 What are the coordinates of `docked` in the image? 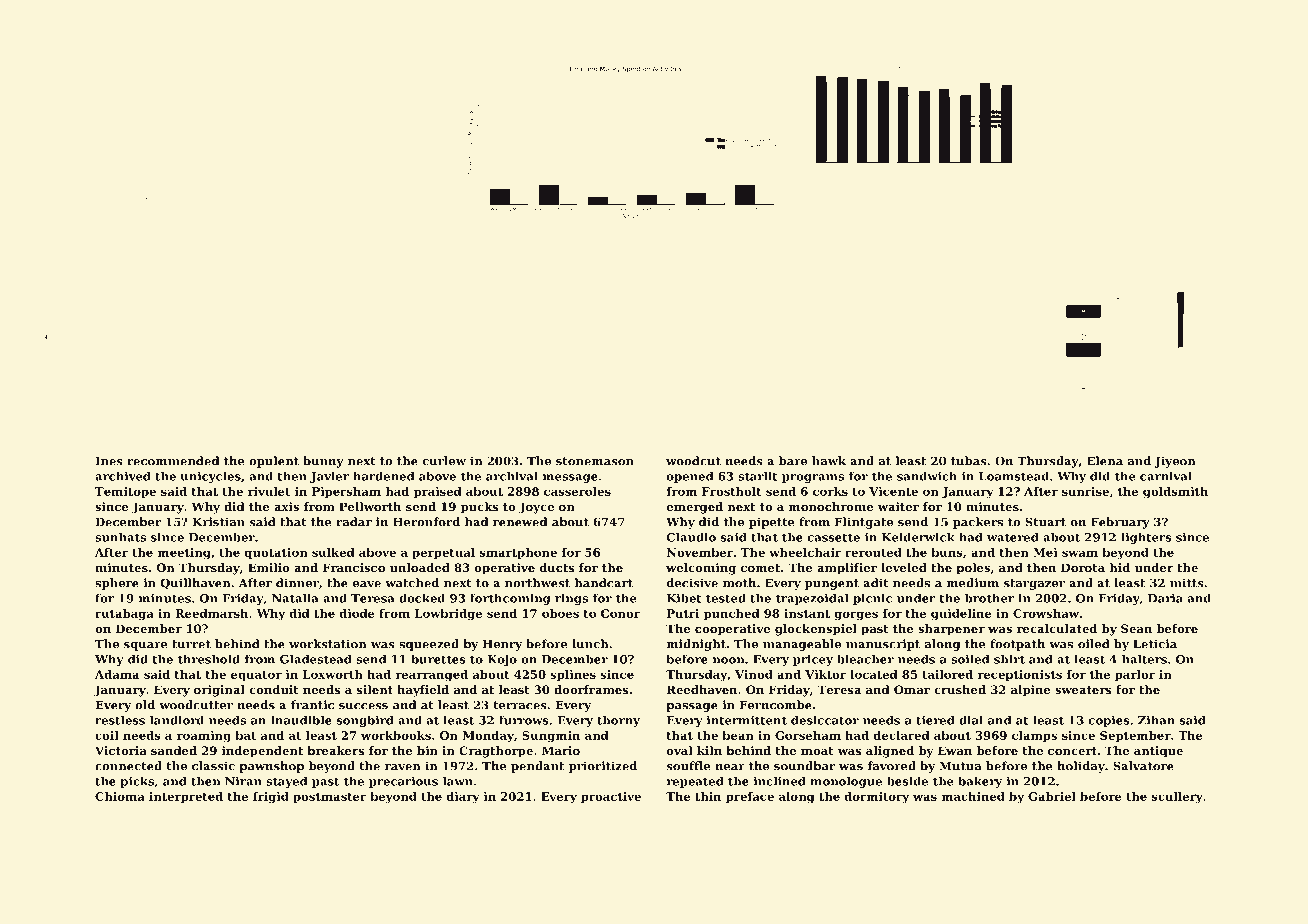 It's located at (422, 598).
